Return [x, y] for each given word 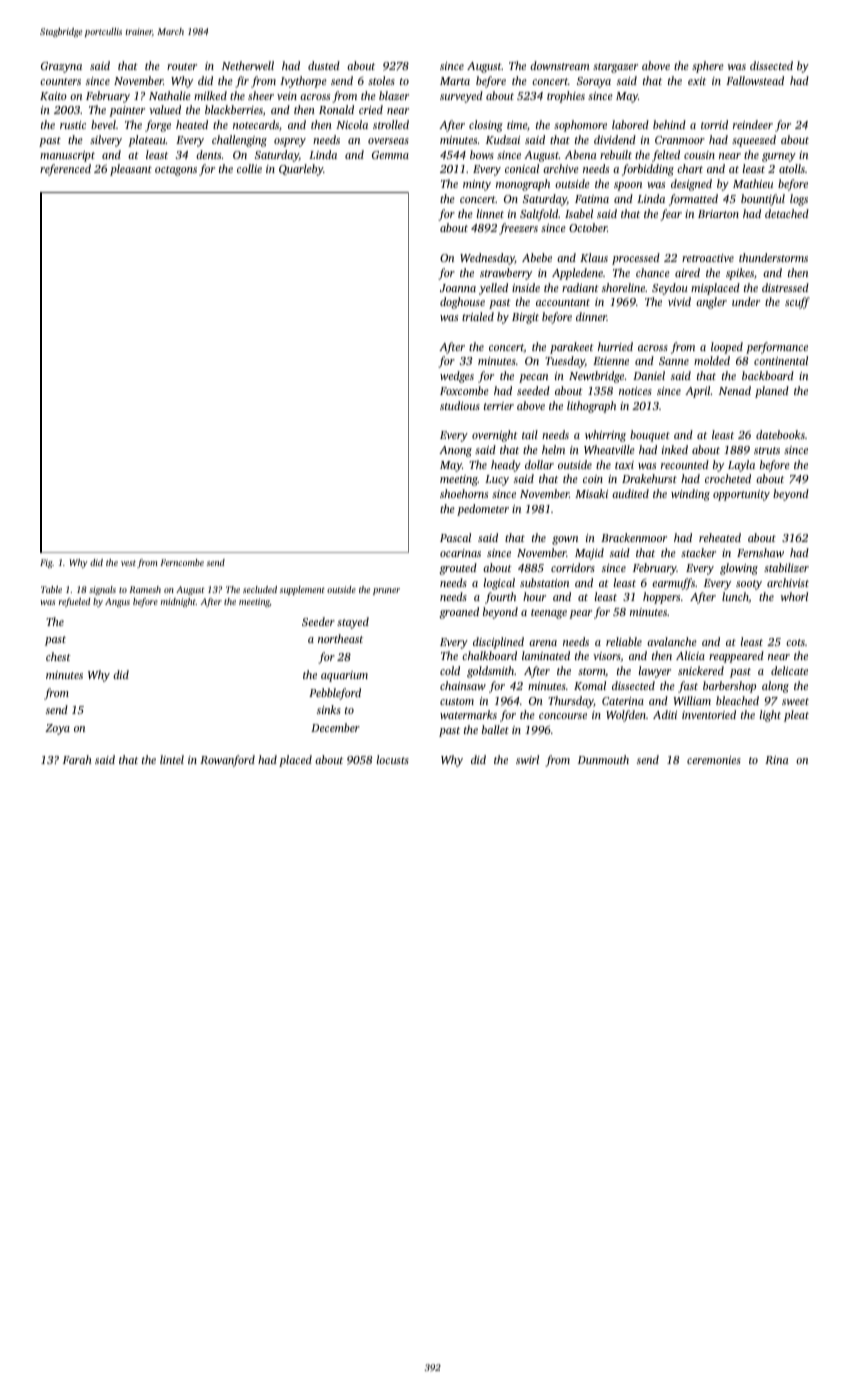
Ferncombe [182, 562]
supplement [302, 590]
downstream [560, 65]
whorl [794, 596]
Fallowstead [755, 80]
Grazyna [61, 67]
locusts [393, 759]
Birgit [525, 318]
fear [671, 215]
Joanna [458, 288]
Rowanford [227, 761]
